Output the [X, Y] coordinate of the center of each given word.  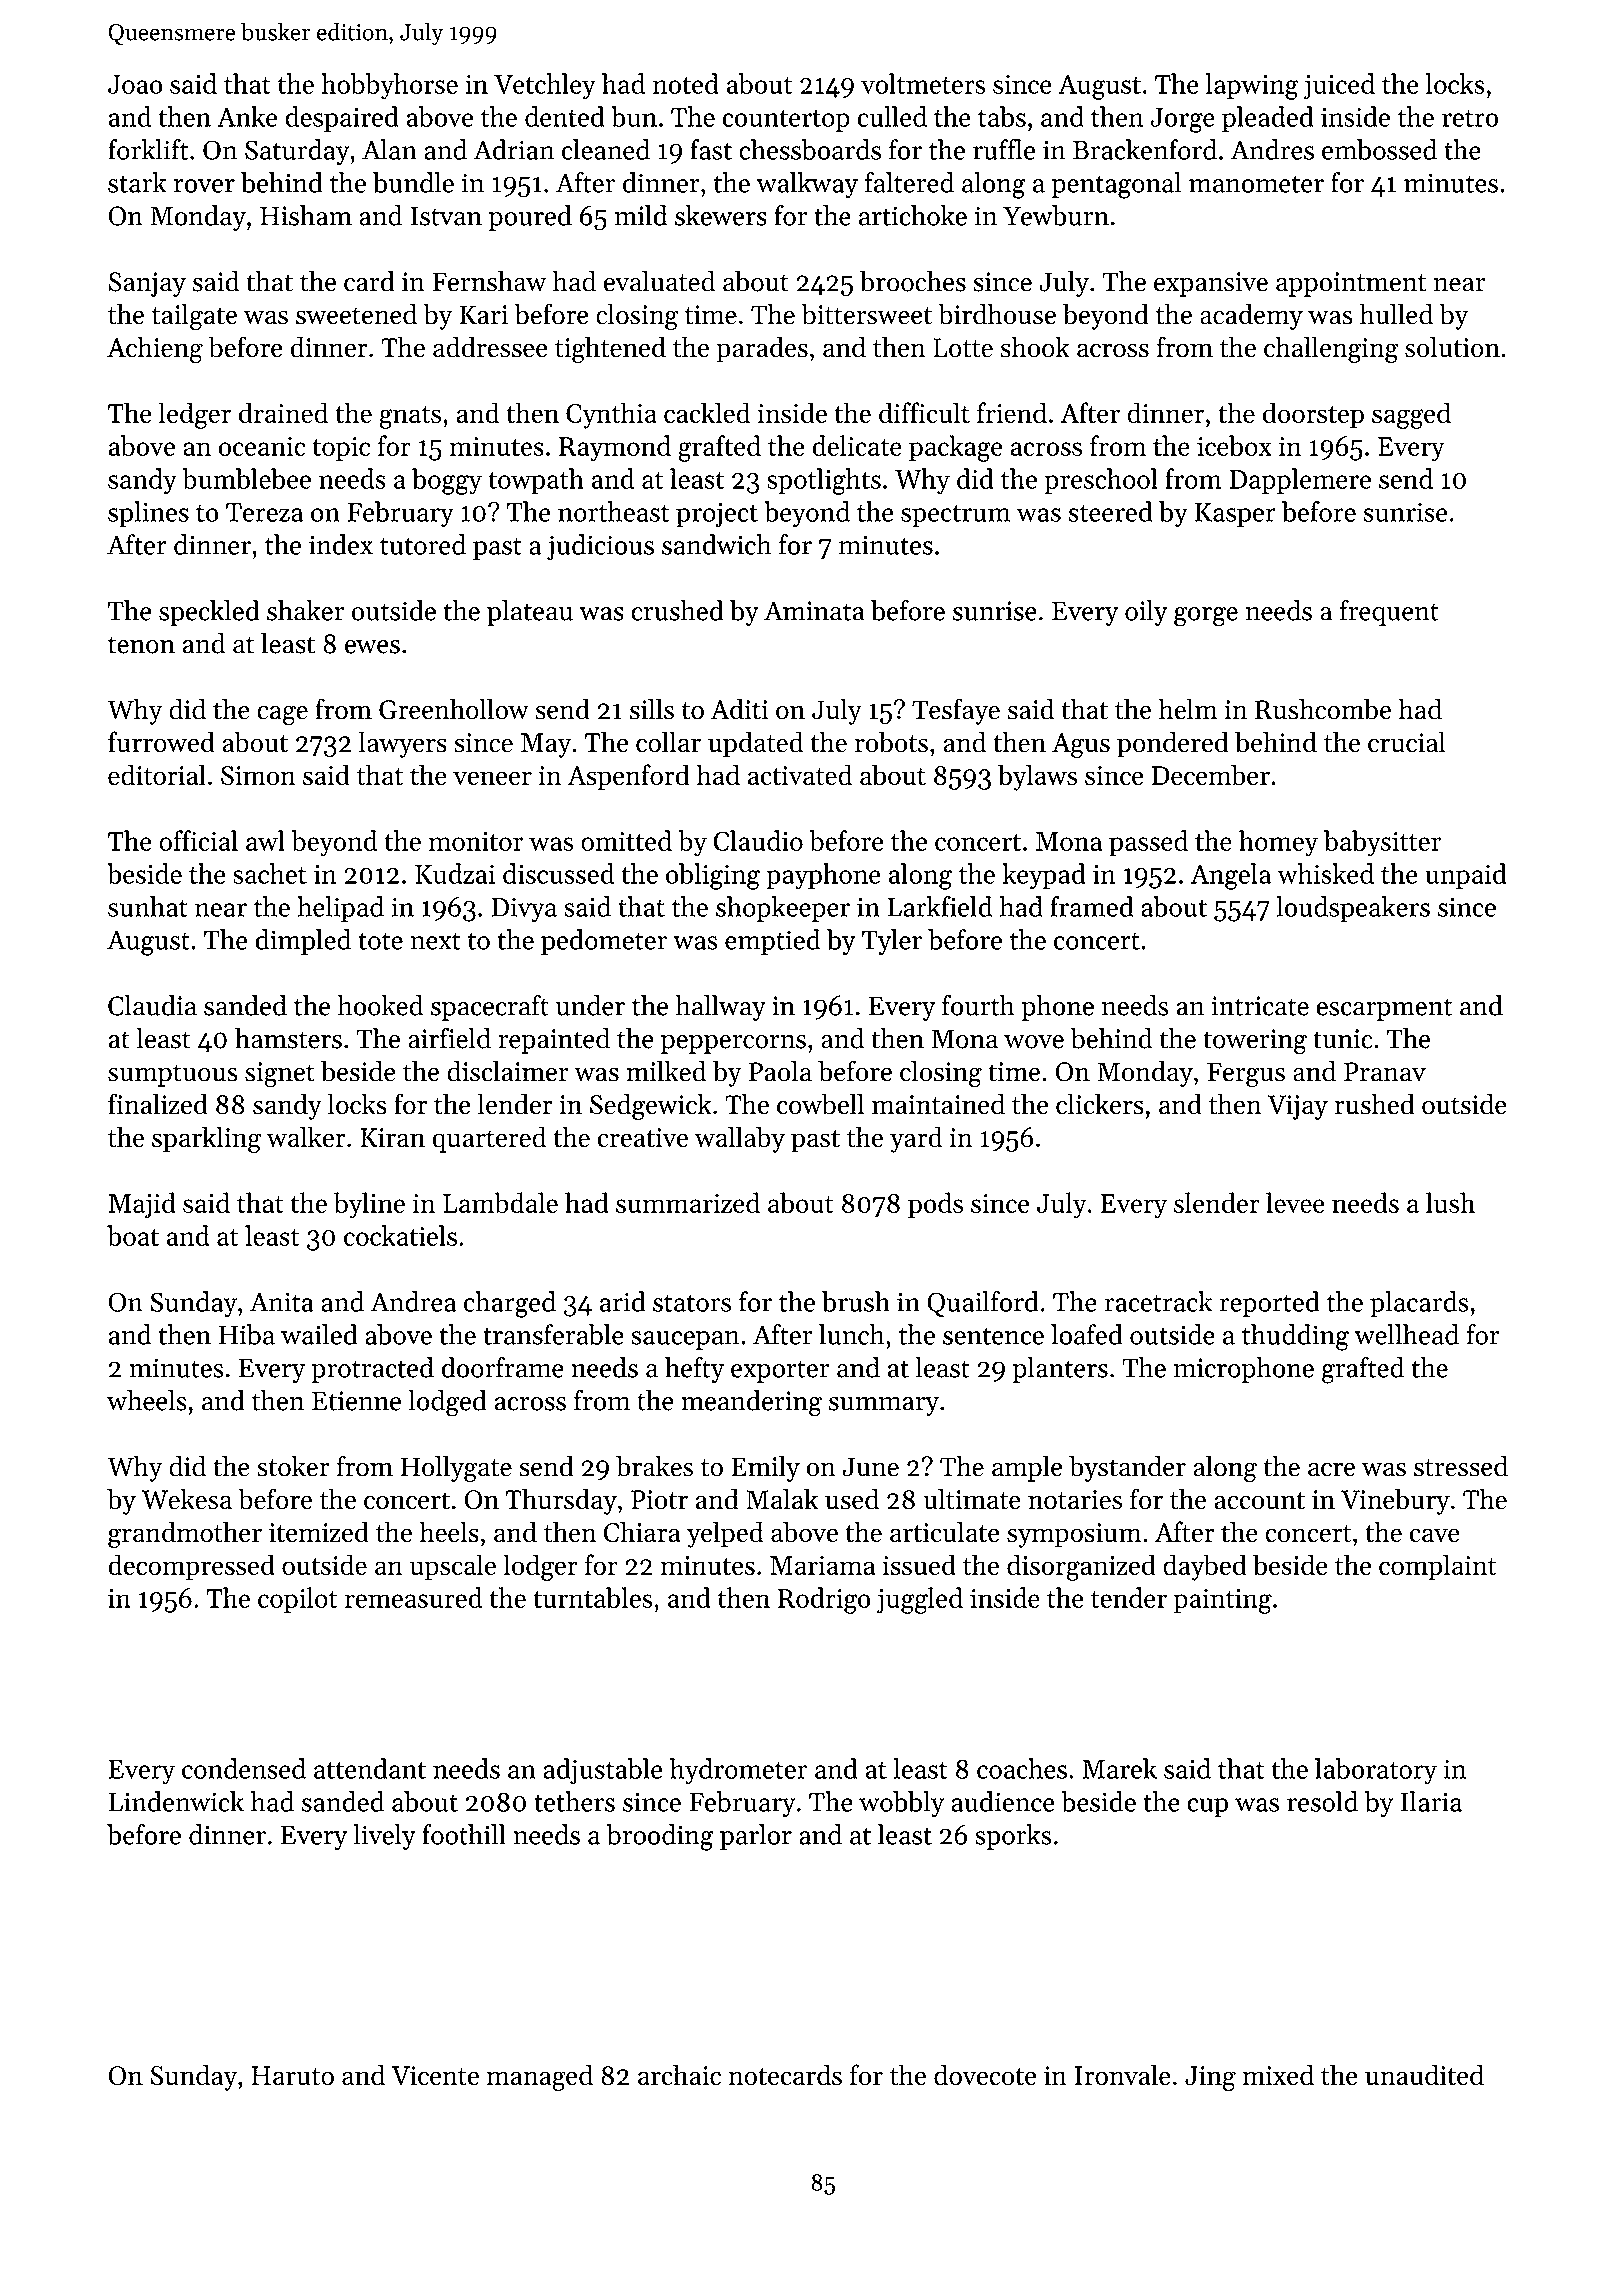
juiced [1339, 86]
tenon [141, 645]
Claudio [758, 840]
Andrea [413, 1301]
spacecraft [490, 1008]
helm [1188, 709]
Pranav [1385, 1072]
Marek [1119, 1768]
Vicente [435, 2075]
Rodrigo [824, 1600]
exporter [780, 1371]
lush [1450, 1202]
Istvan [446, 216]
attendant [370, 1768]
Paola [780, 1071]
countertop [786, 121]
